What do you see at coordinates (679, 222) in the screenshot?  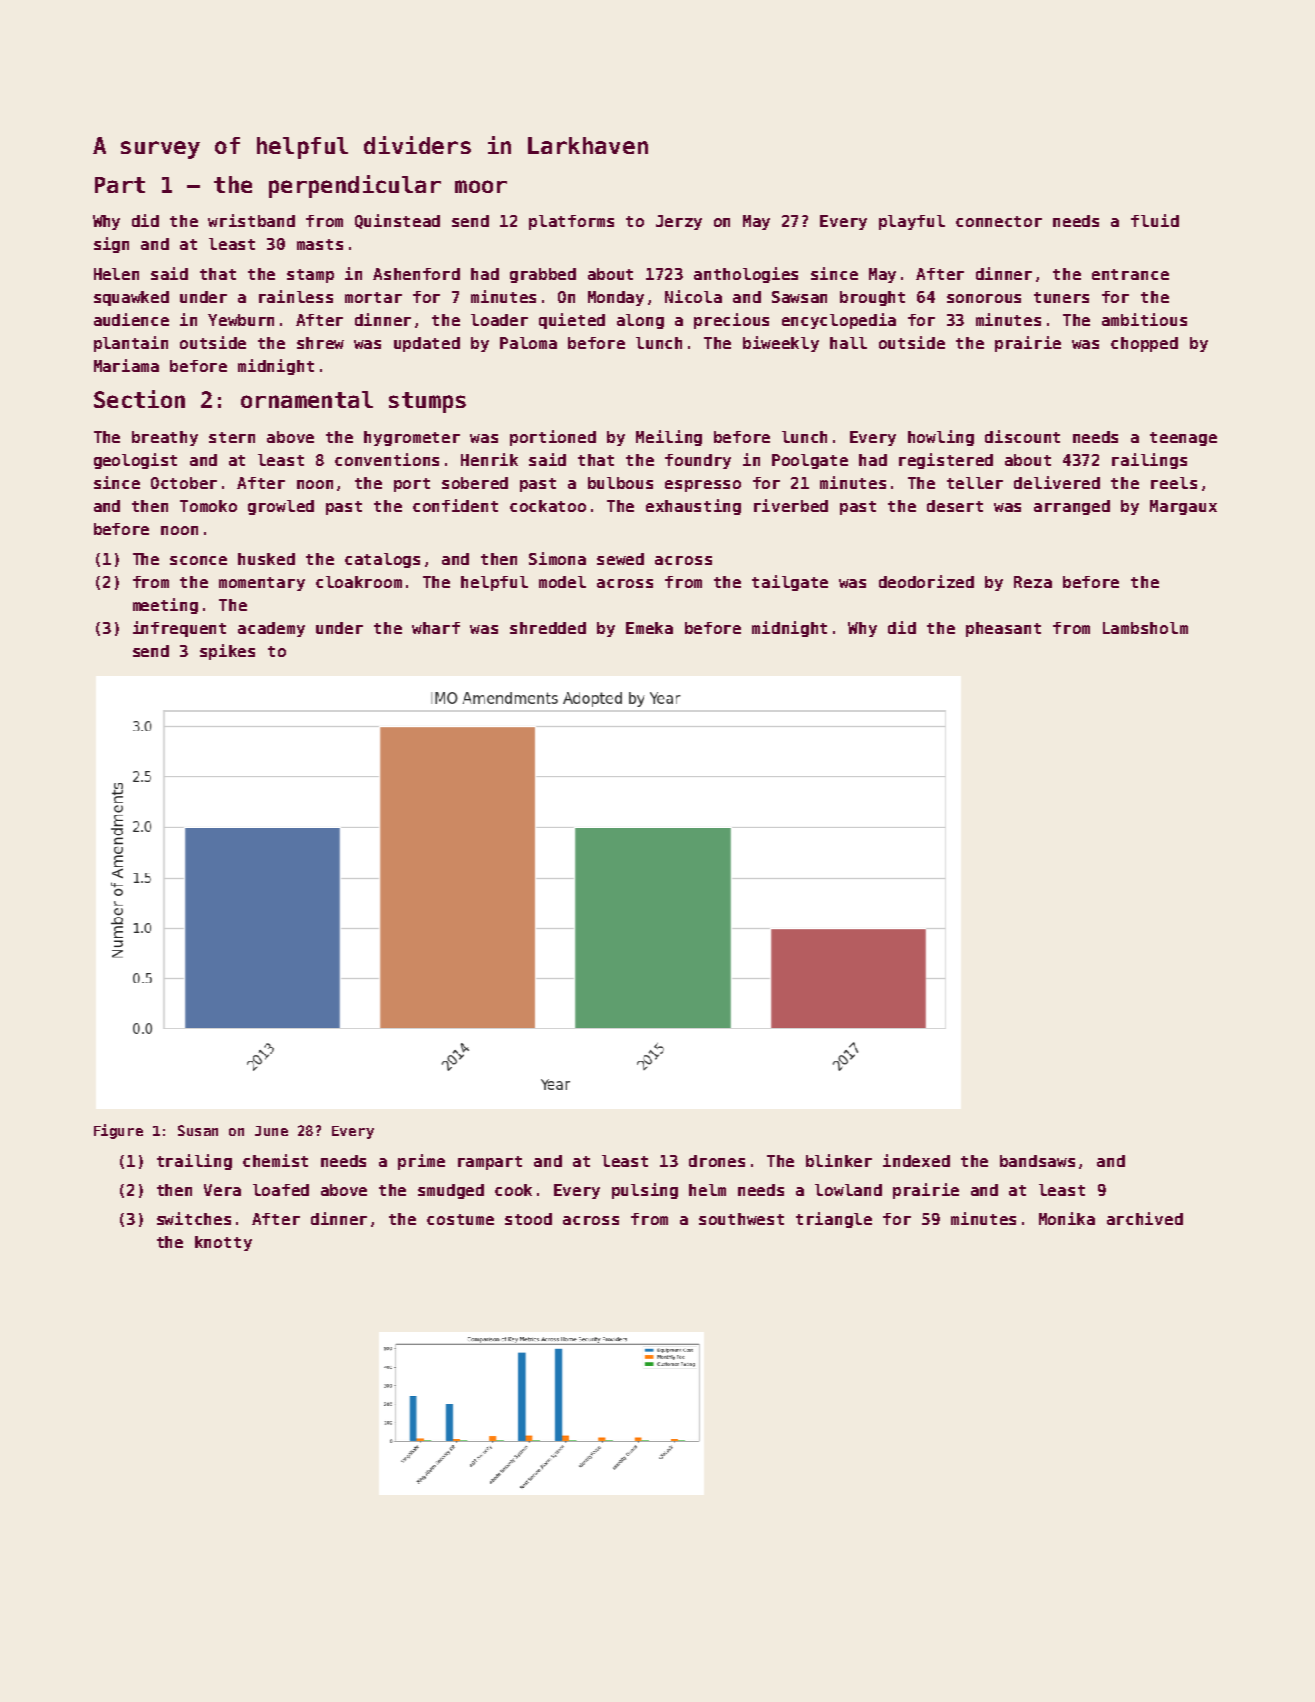 I see `Jerzy` at bounding box center [679, 222].
